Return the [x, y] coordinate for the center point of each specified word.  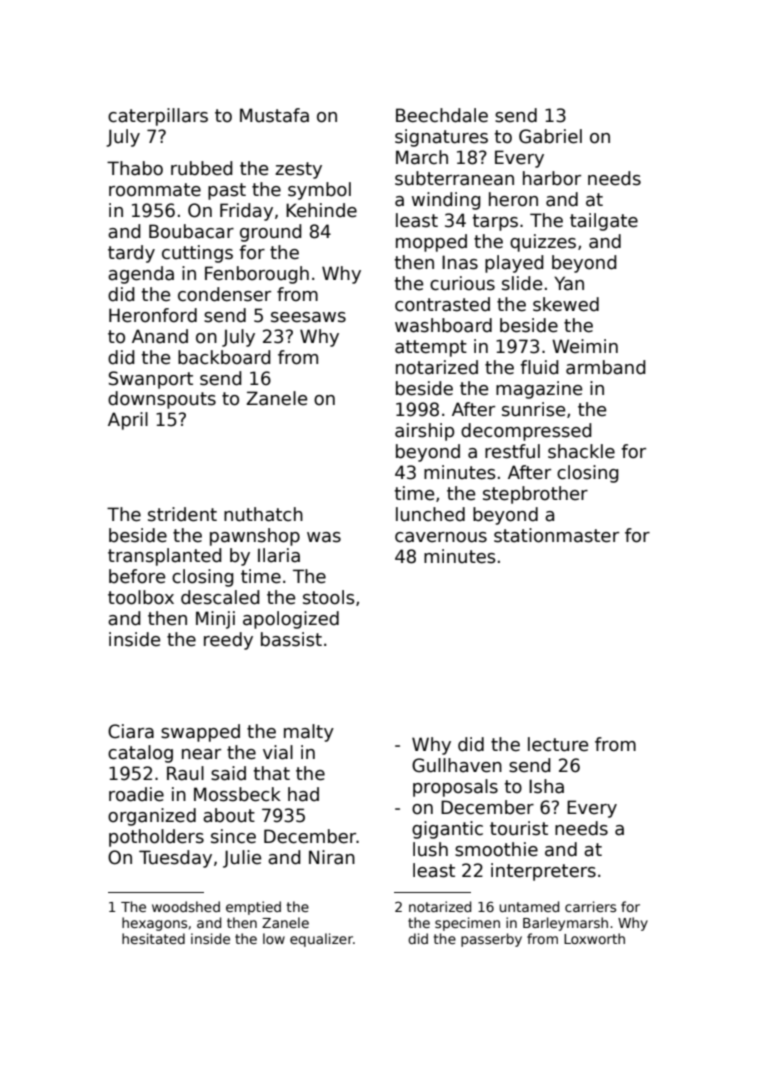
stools [329, 597]
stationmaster [556, 535]
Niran [332, 857]
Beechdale [442, 115]
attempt [431, 348]
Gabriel [550, 136]
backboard [224, 357]
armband [606, 367]
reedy [228, 641]
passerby [491, 940]
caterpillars [158, 117]
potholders [156, 838]
